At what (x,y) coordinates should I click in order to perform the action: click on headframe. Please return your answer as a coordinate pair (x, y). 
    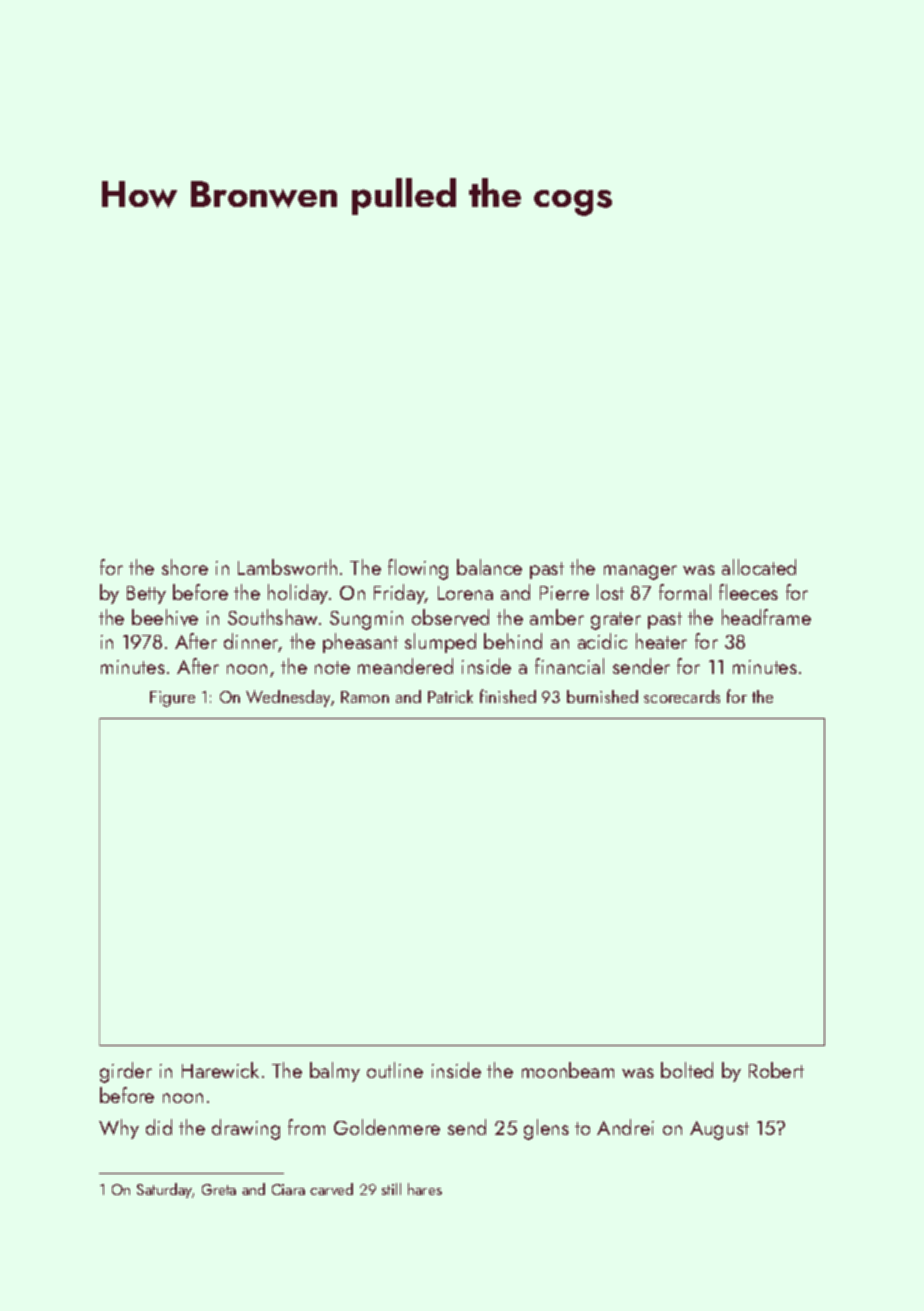
    Looking at the image, I should click on (766, 617).
